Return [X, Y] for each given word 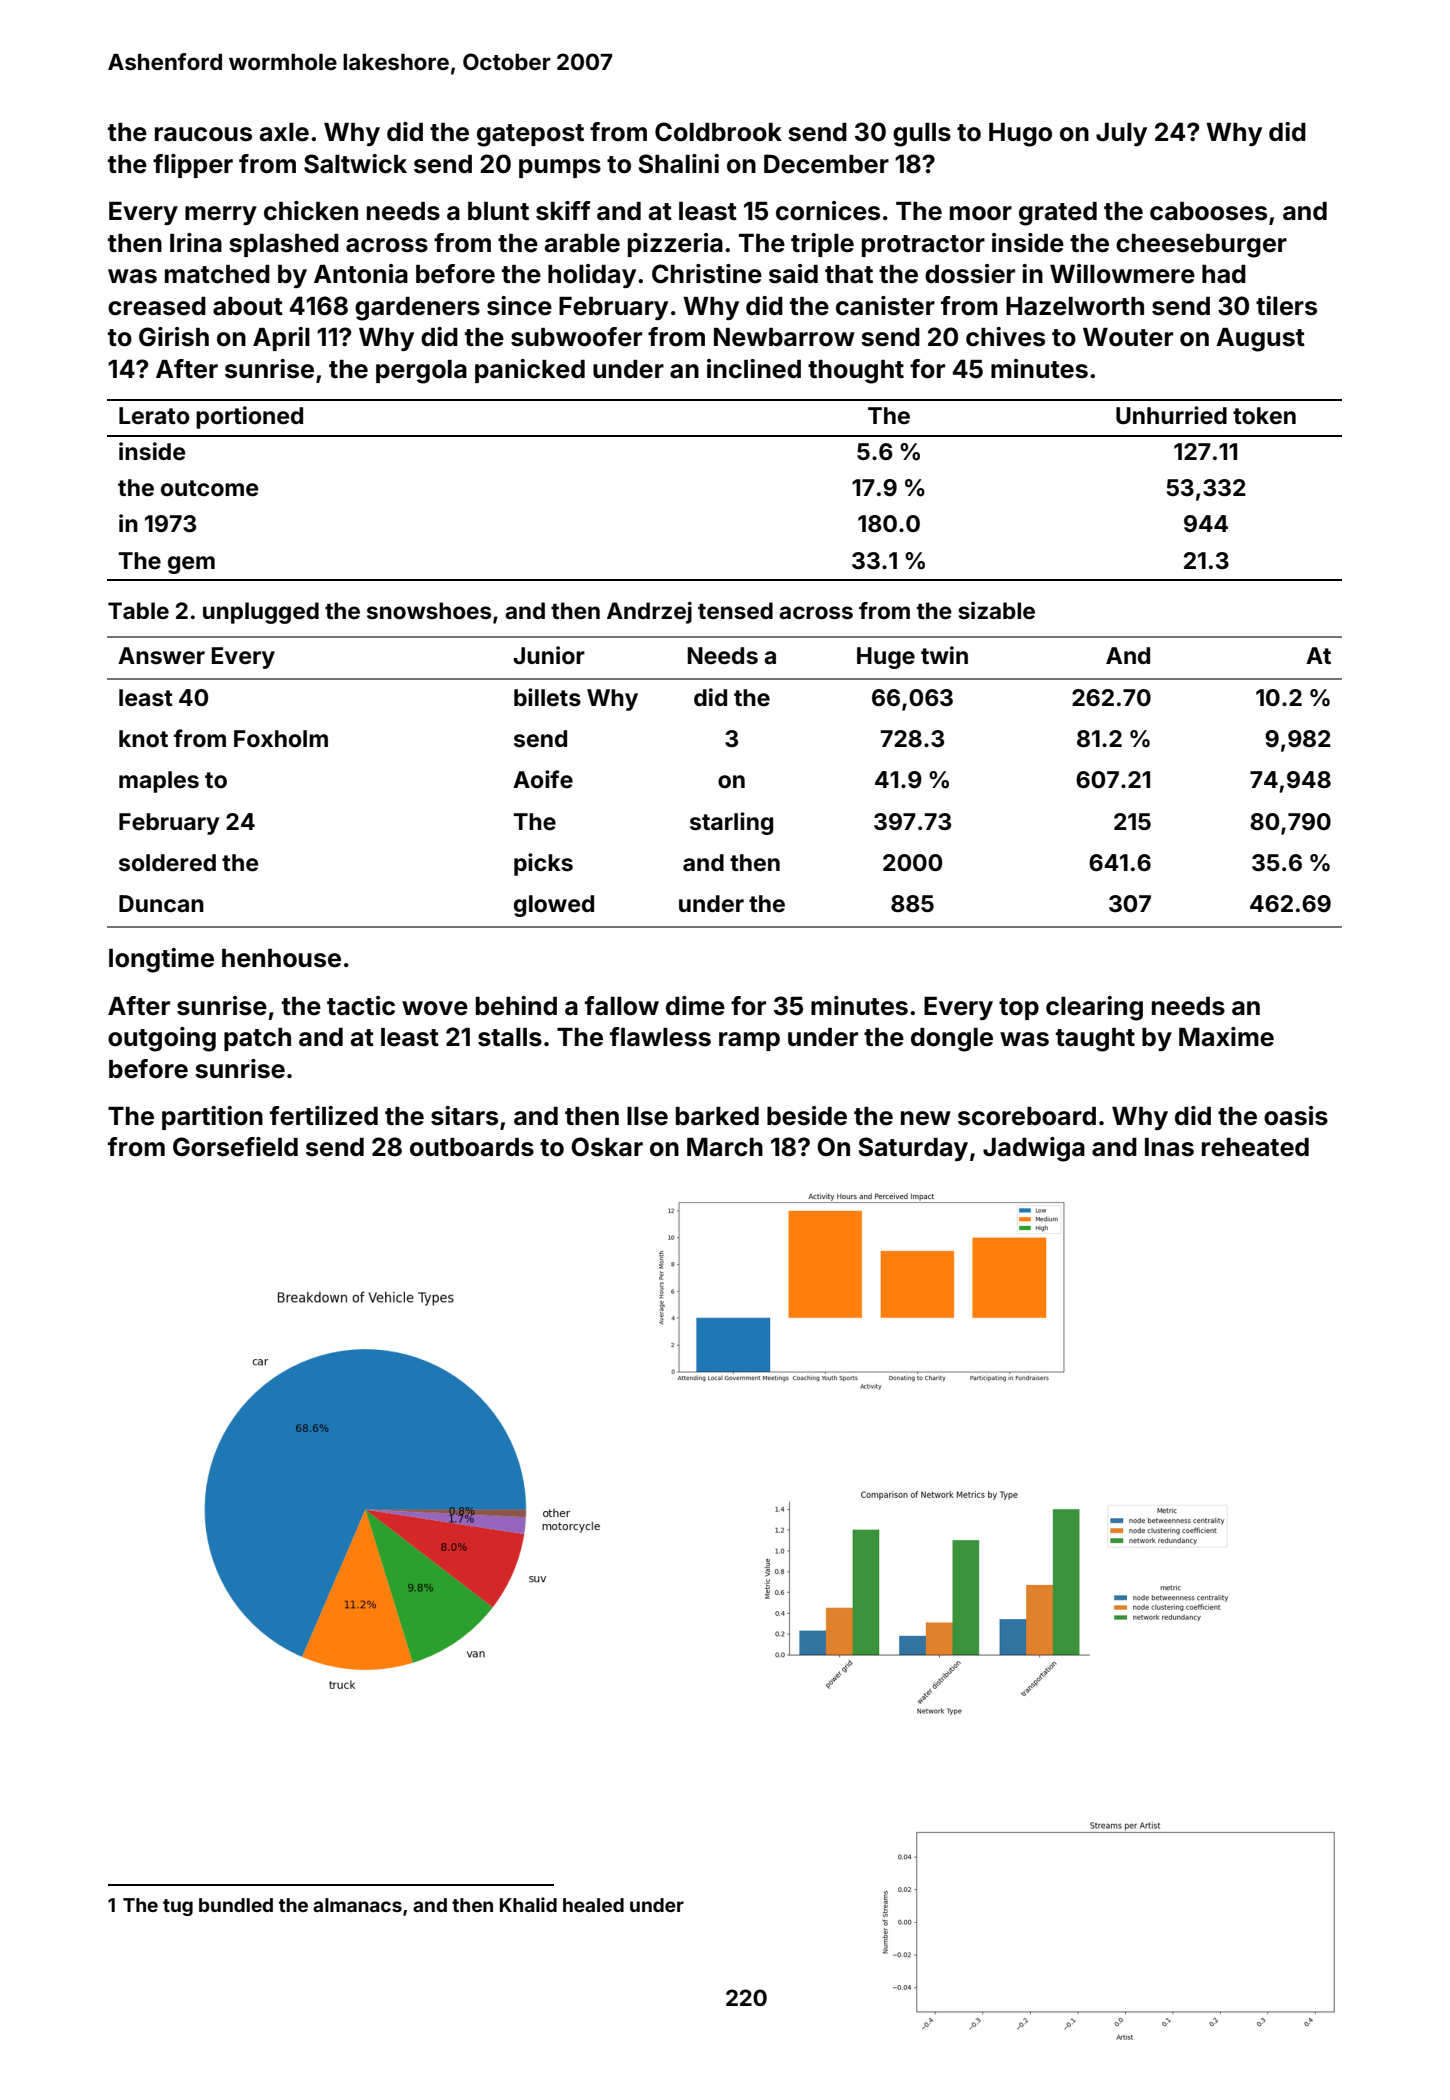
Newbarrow [784, 337]
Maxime [1226, 1037]
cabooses [1208, 211]
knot [143, 739]
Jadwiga [1034, 1149]
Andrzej [649, 613]
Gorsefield [235, 1147]
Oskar [607, 1147]
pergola [421, 372]
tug [178, 1907]
